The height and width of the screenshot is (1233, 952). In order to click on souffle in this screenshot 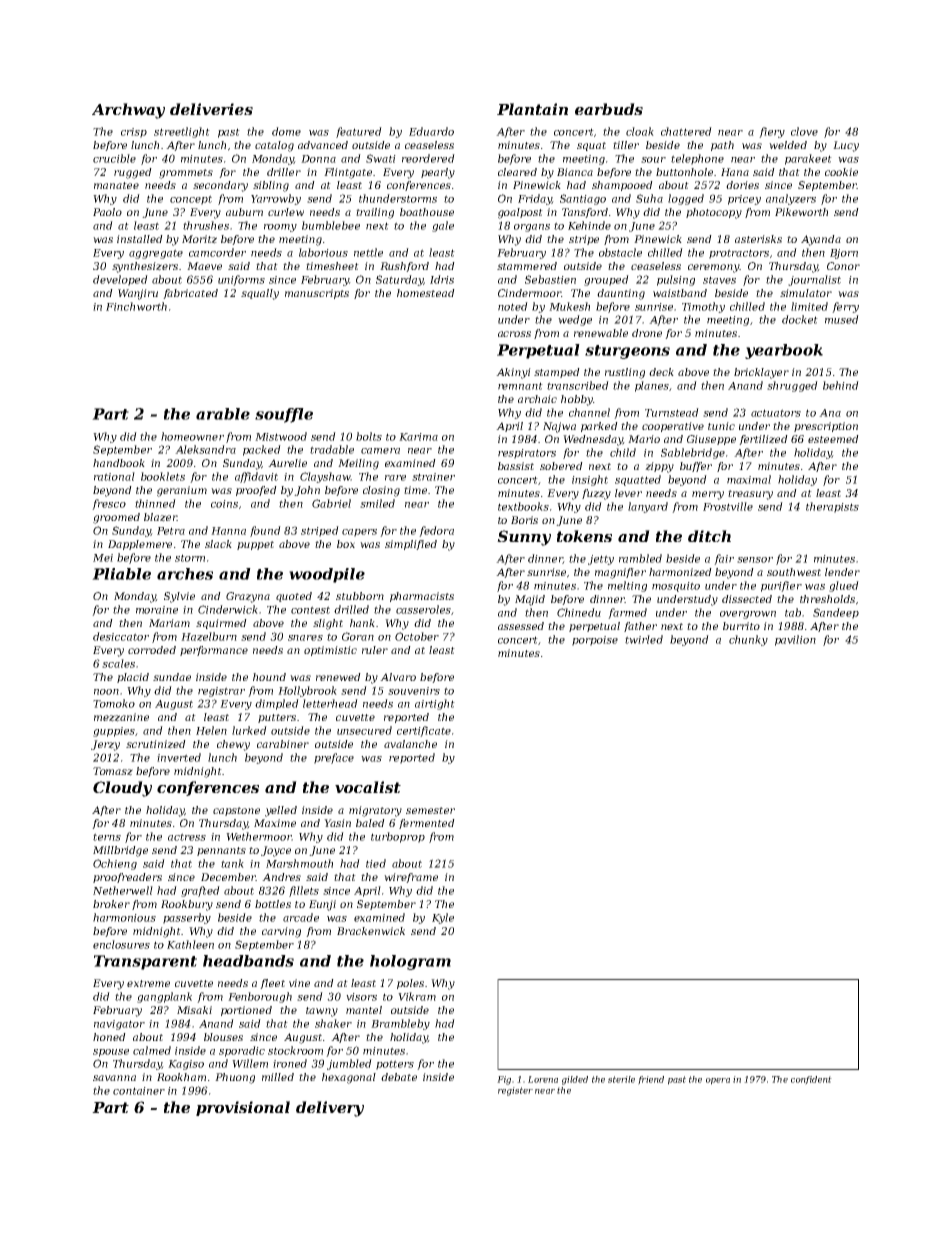, I will do `click(284, 415)`.
